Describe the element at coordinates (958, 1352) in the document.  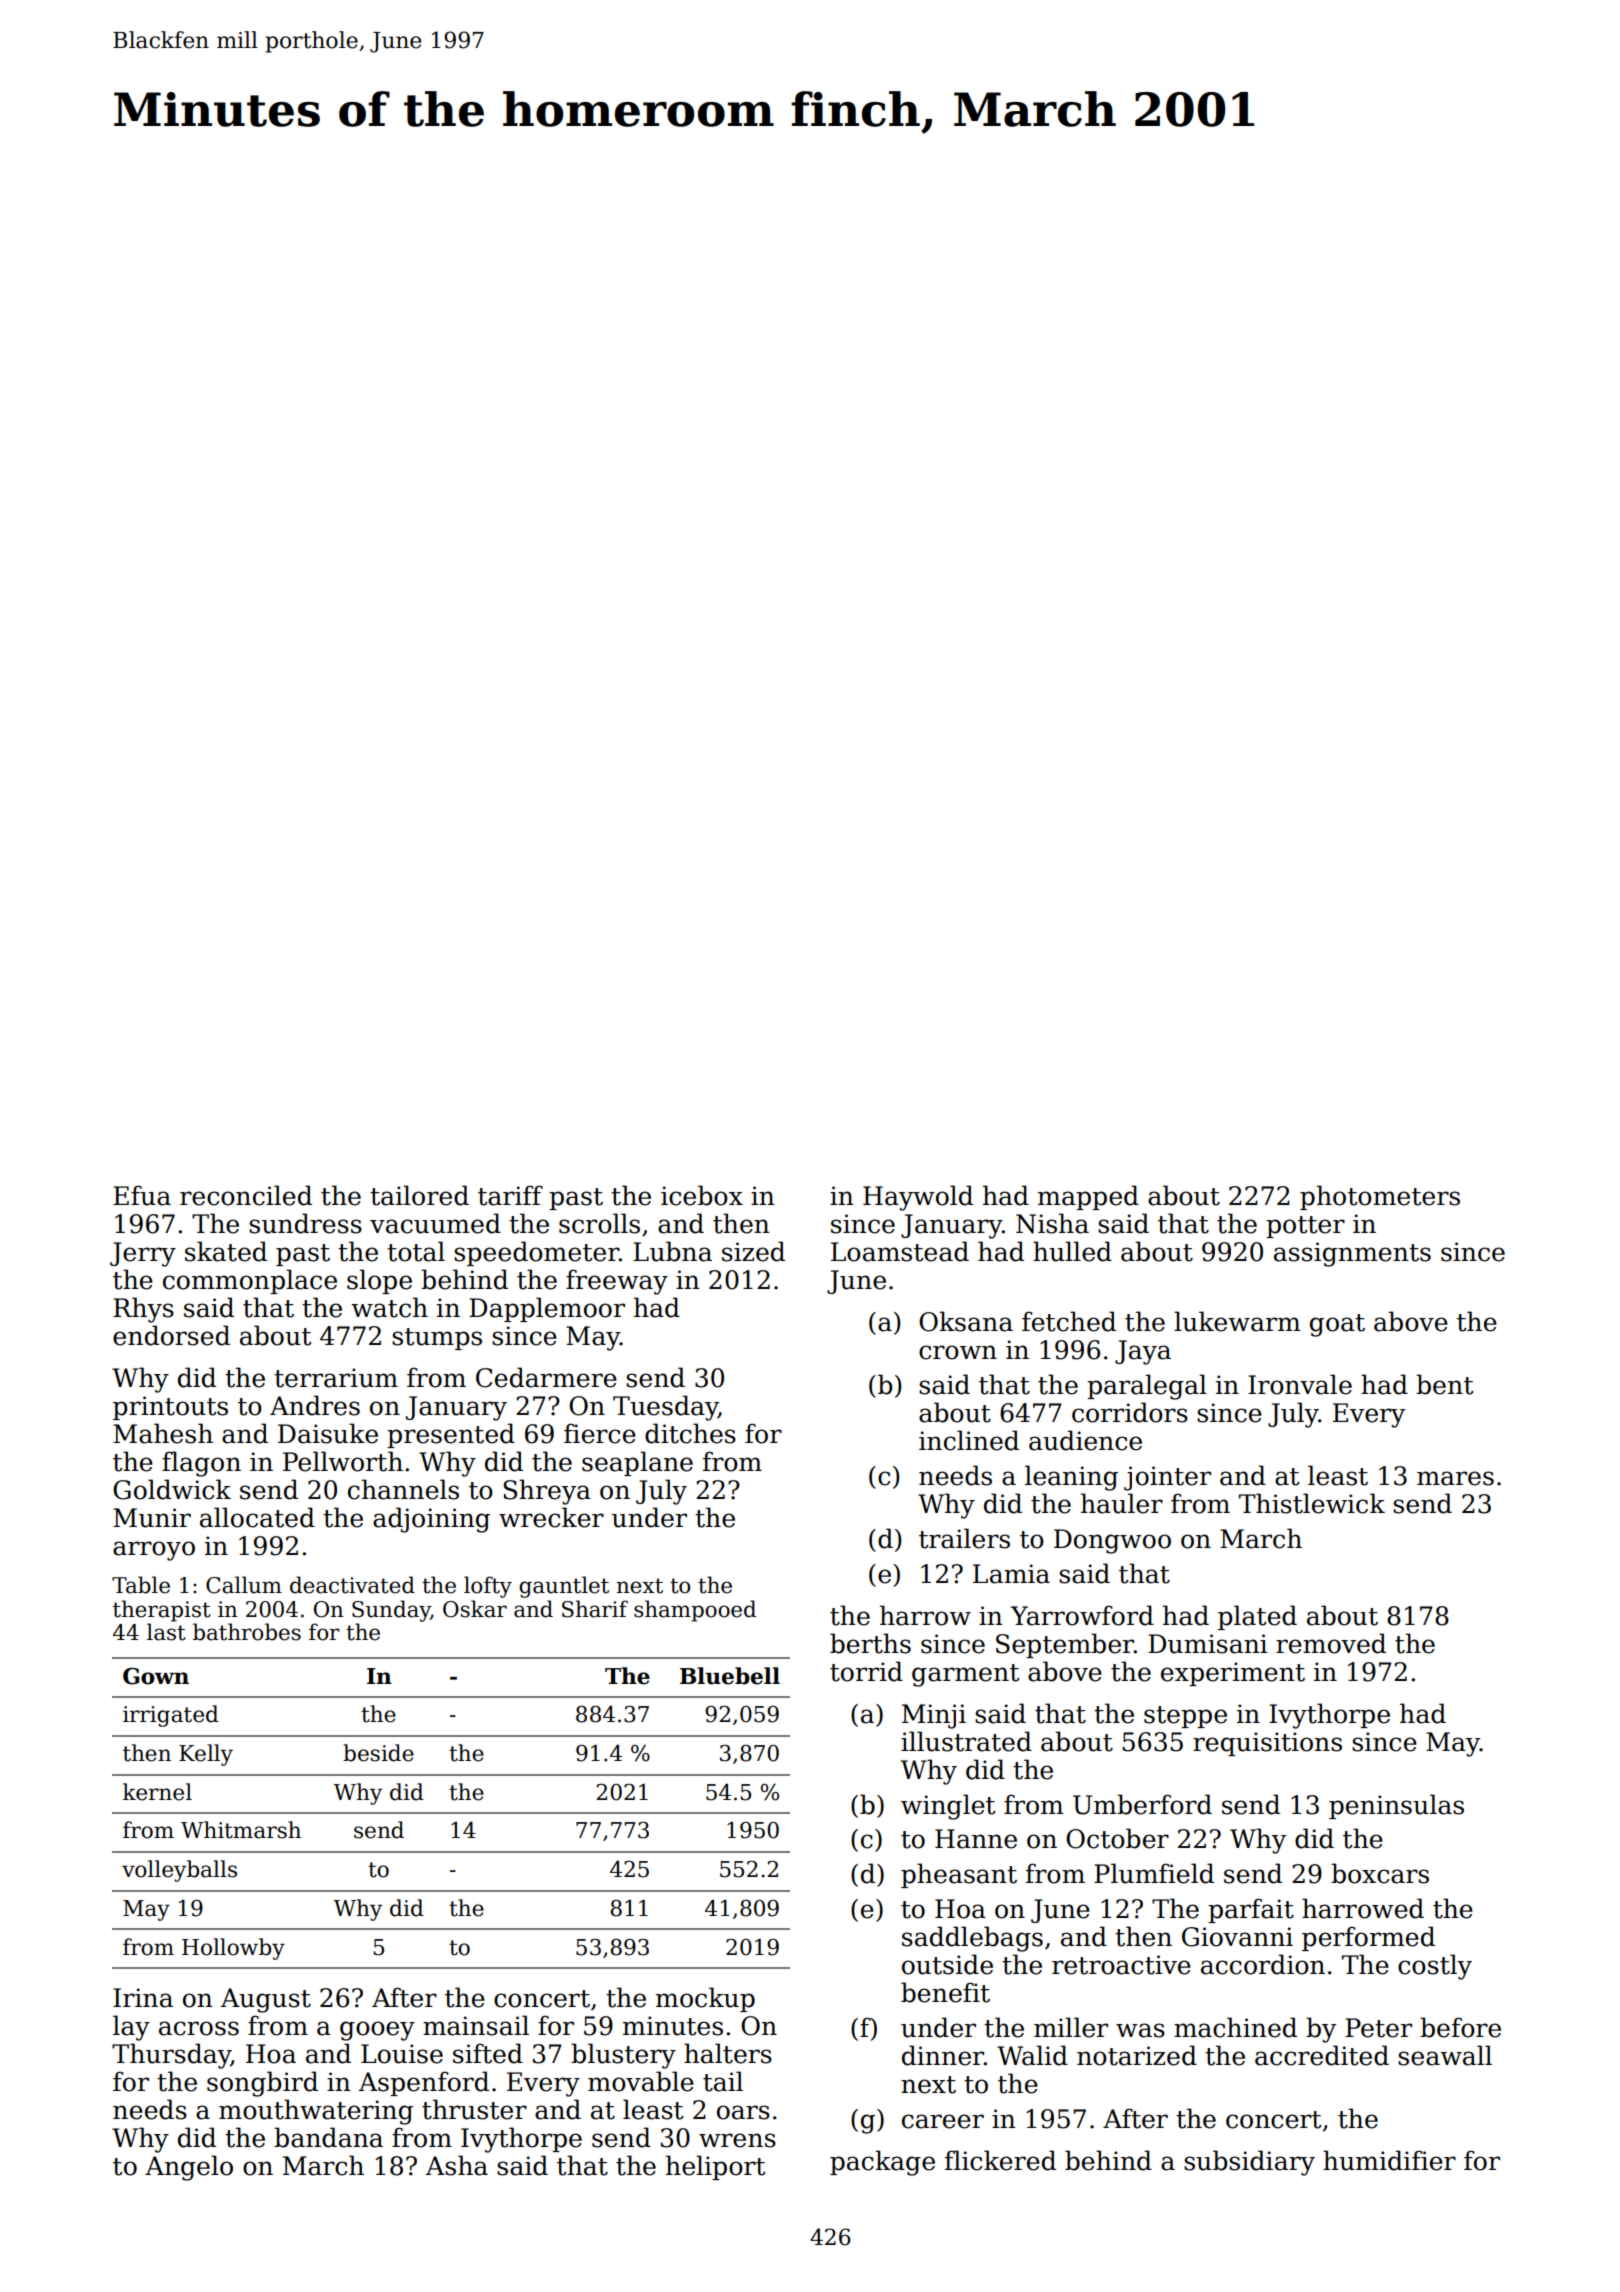
I see `crown` at that location.
